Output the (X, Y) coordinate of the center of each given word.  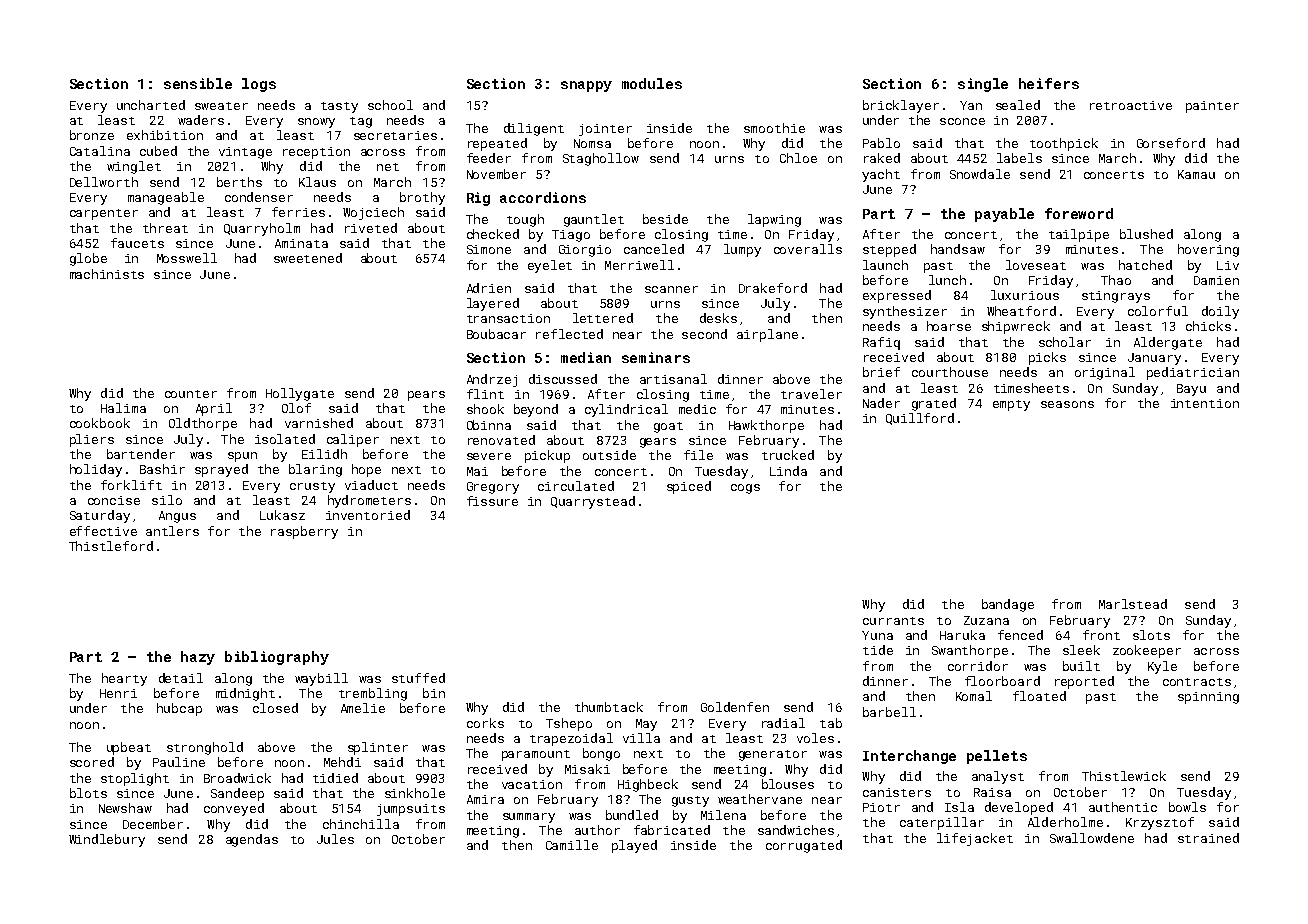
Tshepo (569, 724)
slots (1151, 635)
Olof (296, 408)
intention (1205, 403)
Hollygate (300, 394)
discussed (563, 379)
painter (1212, 107)
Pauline (179, 762)
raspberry (304, 532)
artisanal (673, 379)
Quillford (920, 419)
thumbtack (609, 707)
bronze (92, 135)
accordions (543, 197)
